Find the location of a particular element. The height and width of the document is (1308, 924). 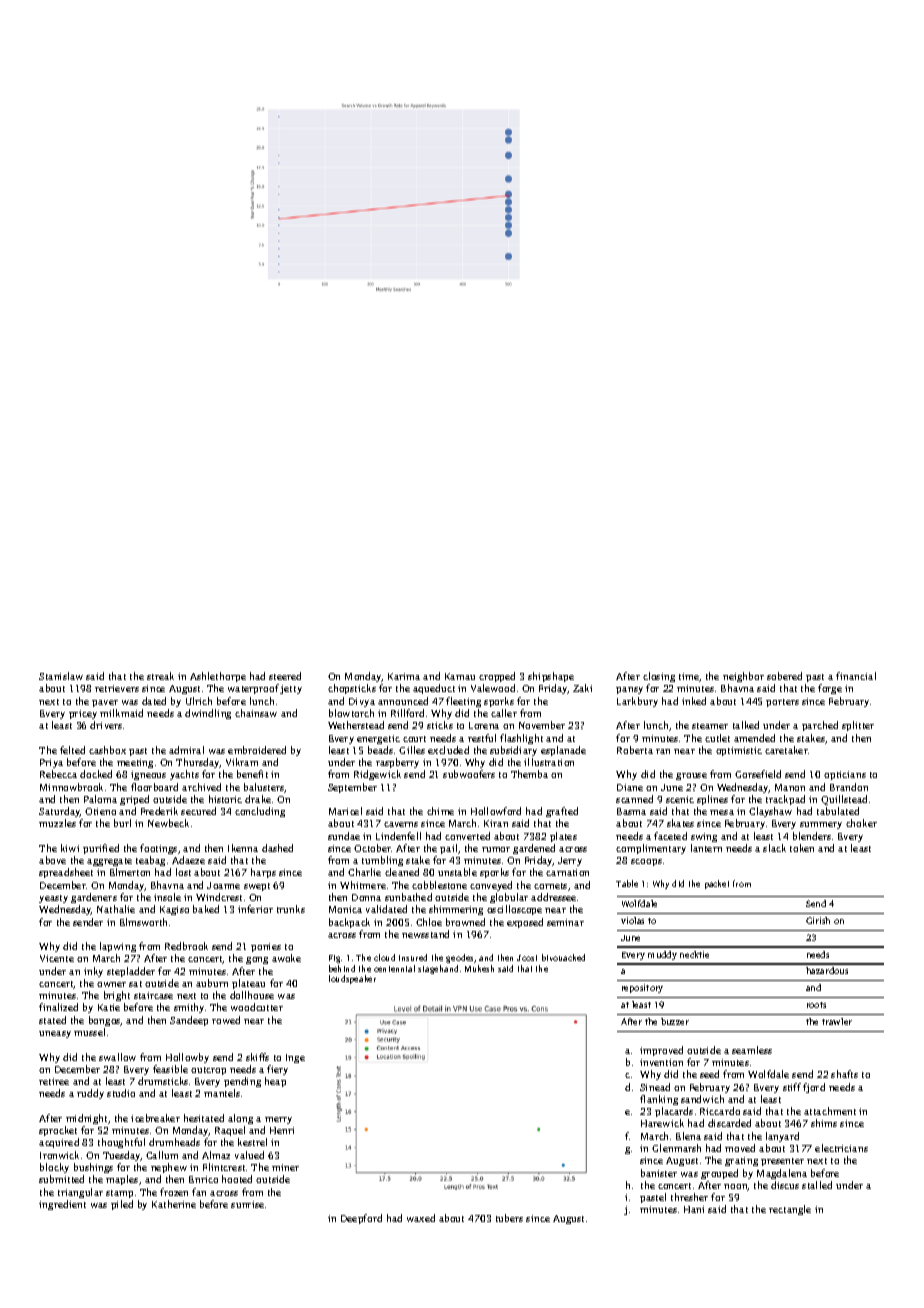

tubers is located at coordinates (509, 1218).
